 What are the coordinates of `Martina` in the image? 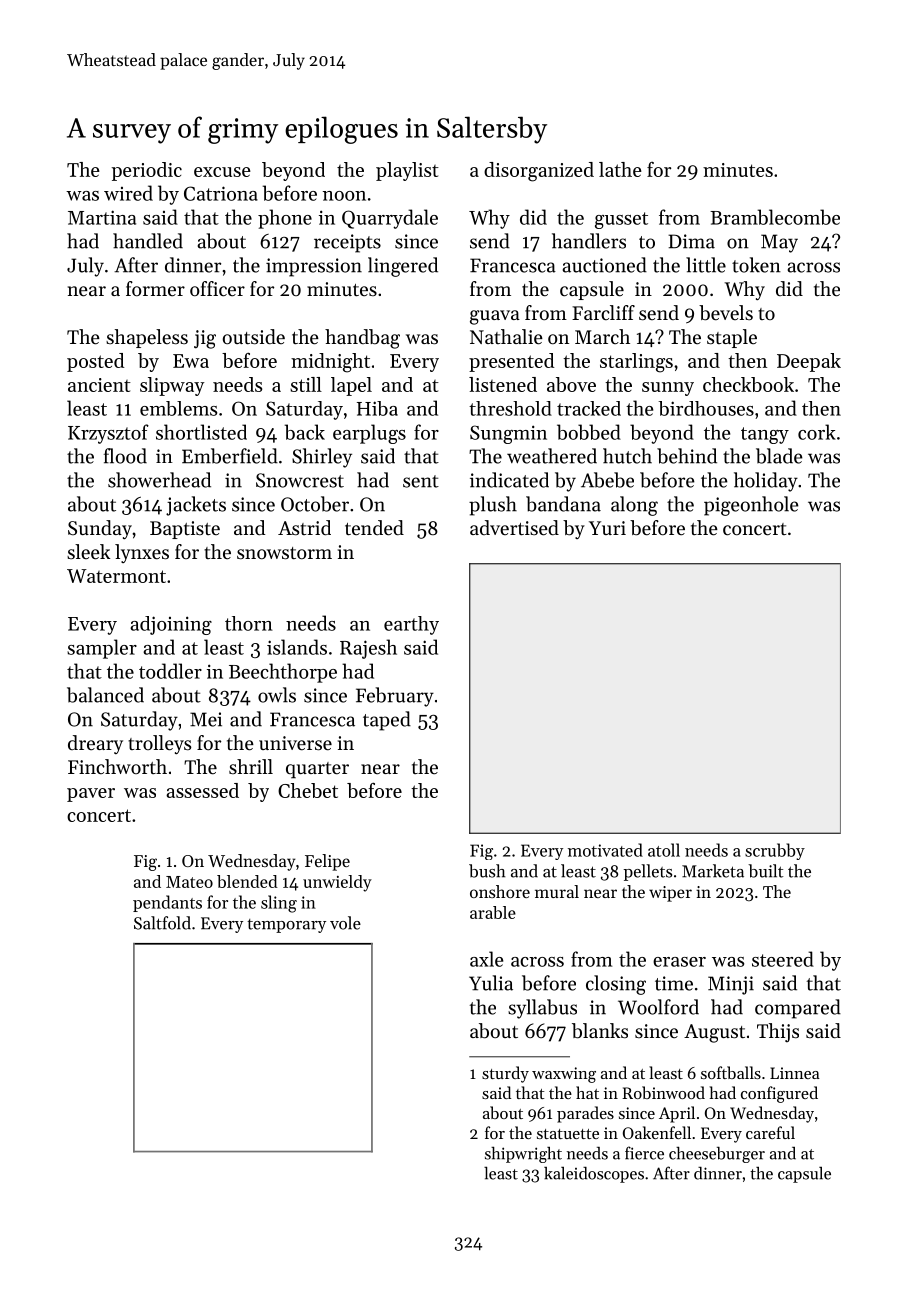 It's located at (102, 217).
